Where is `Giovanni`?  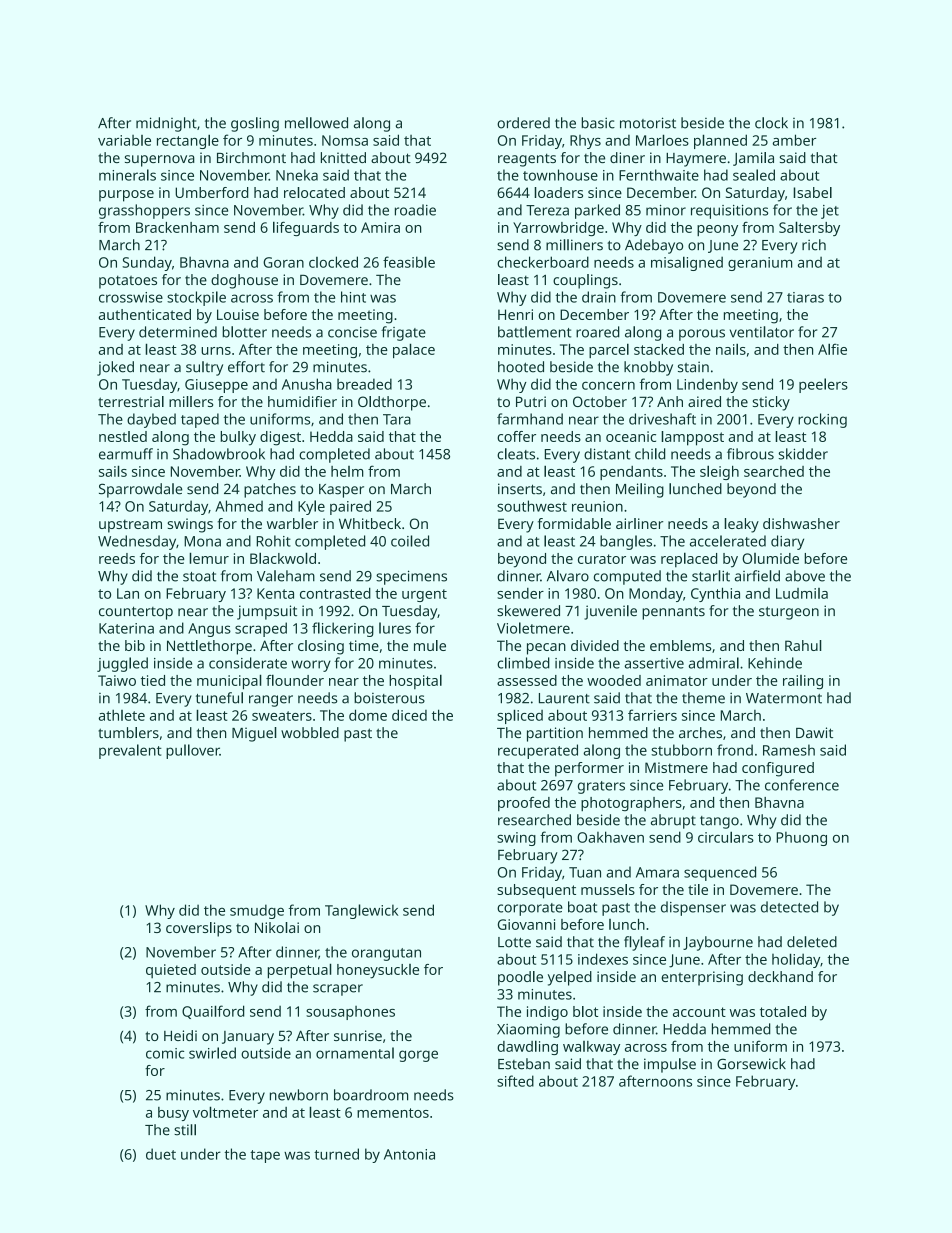 Giovanni is located at coordinates (526, 924).
